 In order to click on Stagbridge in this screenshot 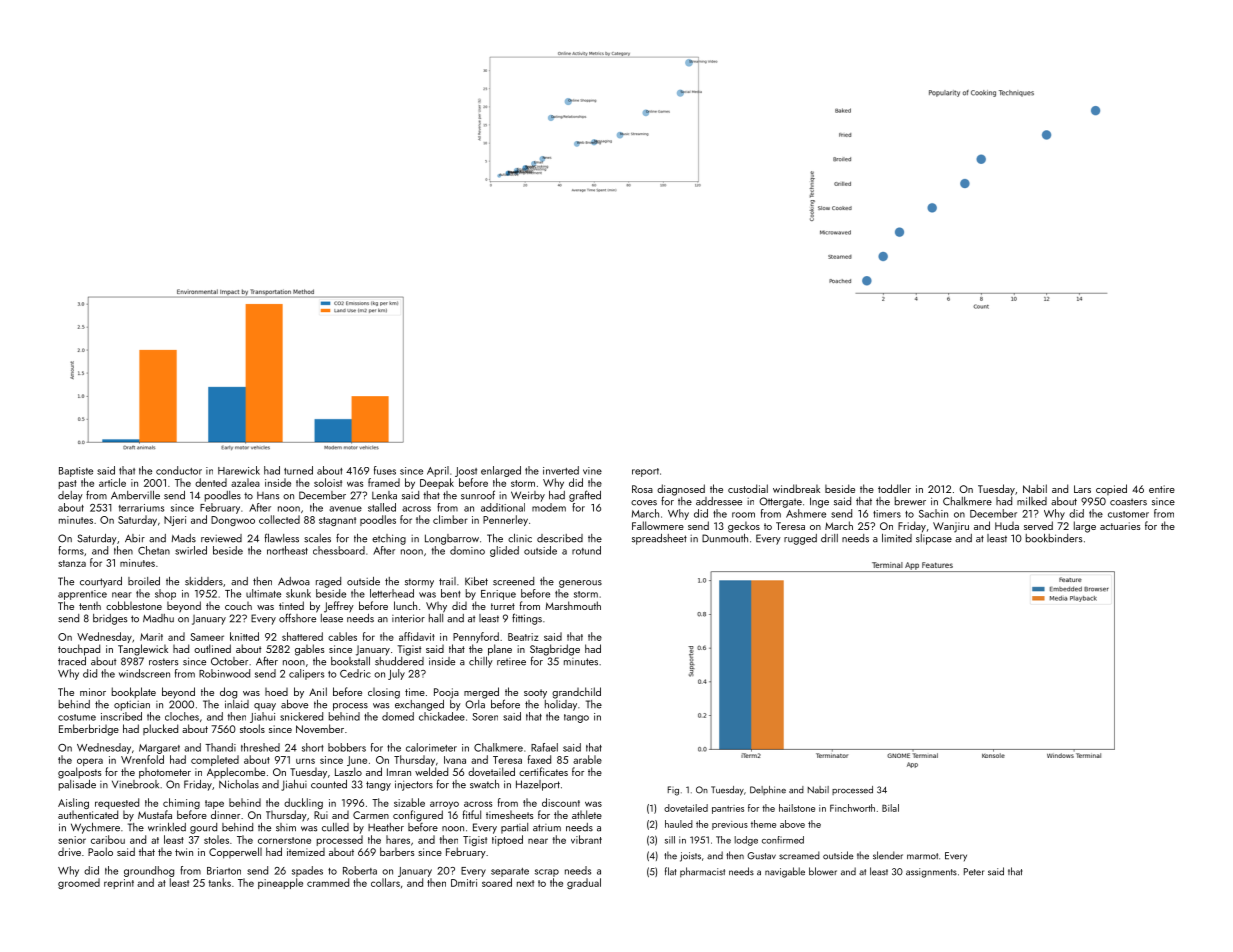, I will do `click(555, 650)`.
